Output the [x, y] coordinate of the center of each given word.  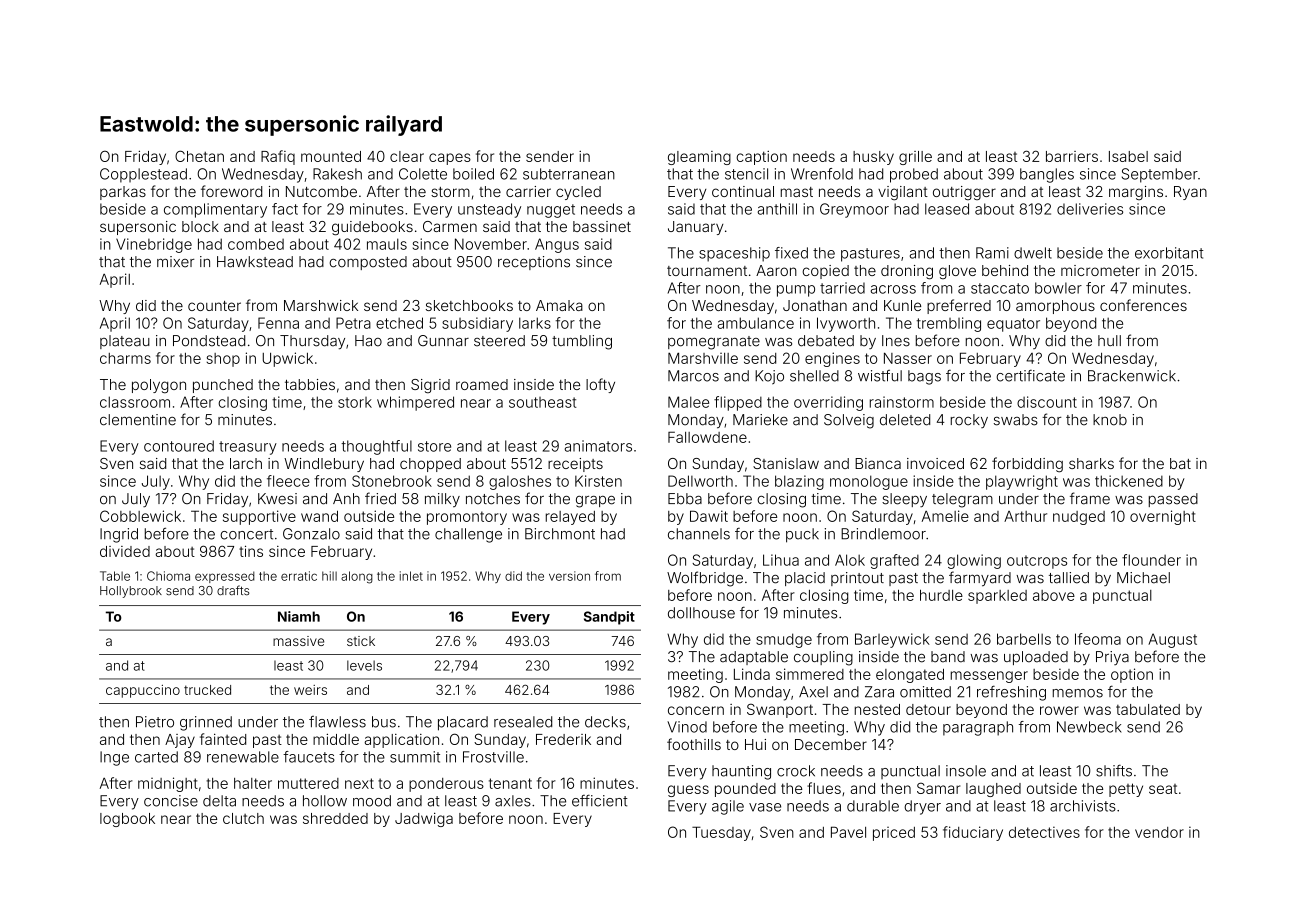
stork [355, 402]
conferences [1143, 305]
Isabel [1128, 156]
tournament [707, 271]
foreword [231, 191]
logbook [127, 820]
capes [450, 159]
